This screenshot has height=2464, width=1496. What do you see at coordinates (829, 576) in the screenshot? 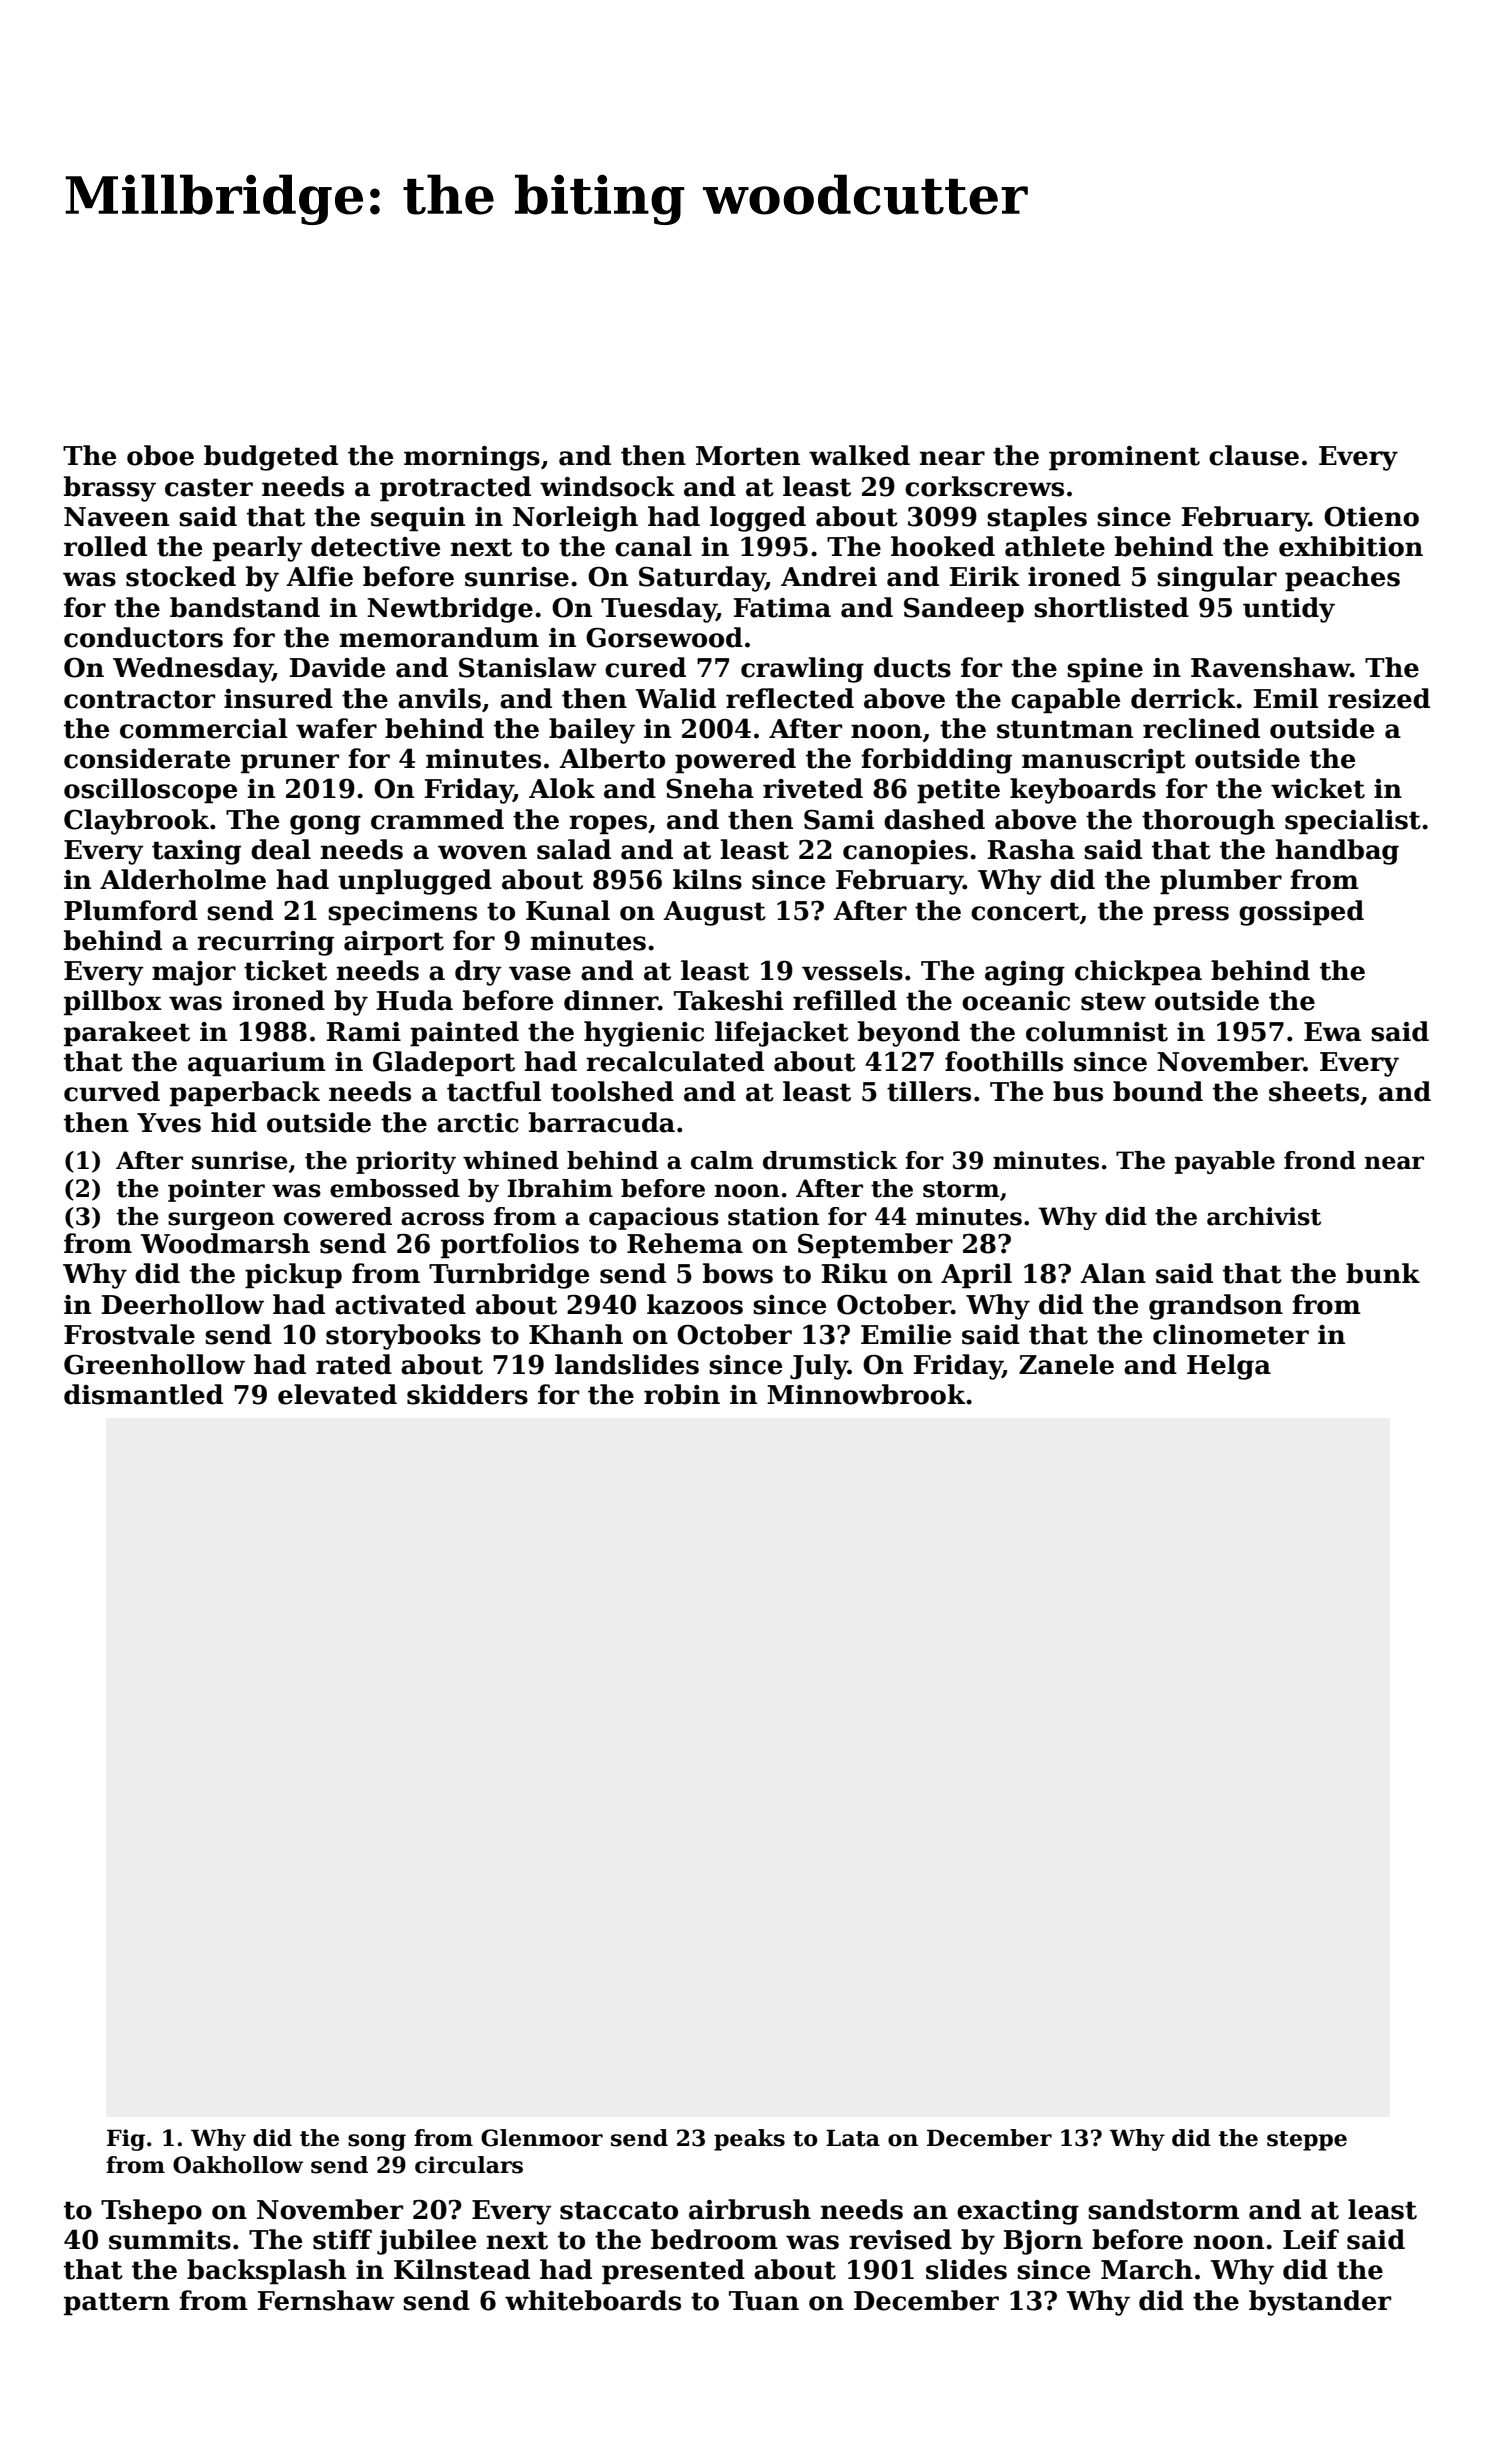
I see `Andrei` at bounding box center [829, 576].
